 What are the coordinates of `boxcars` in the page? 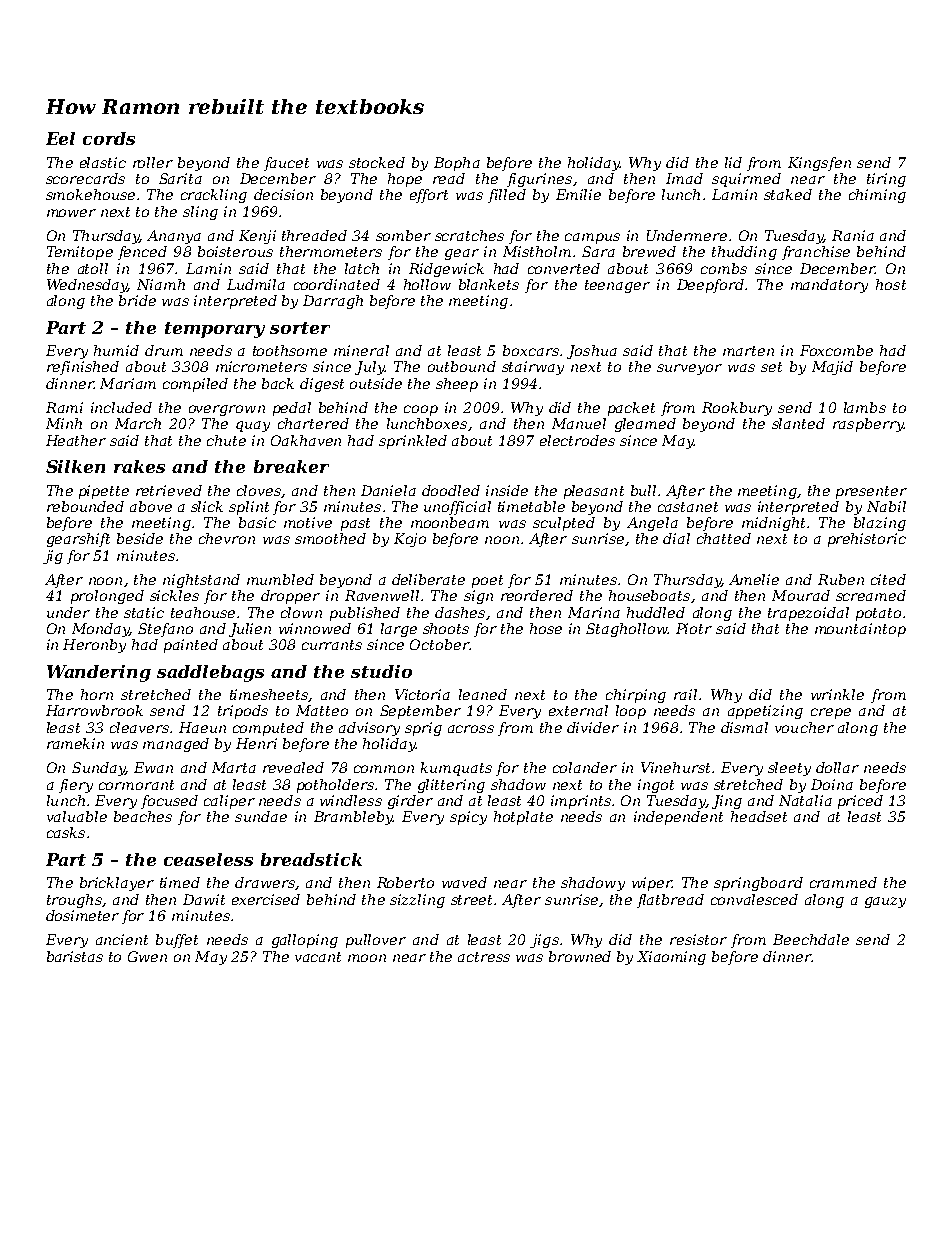 It's located at (531, 350).
